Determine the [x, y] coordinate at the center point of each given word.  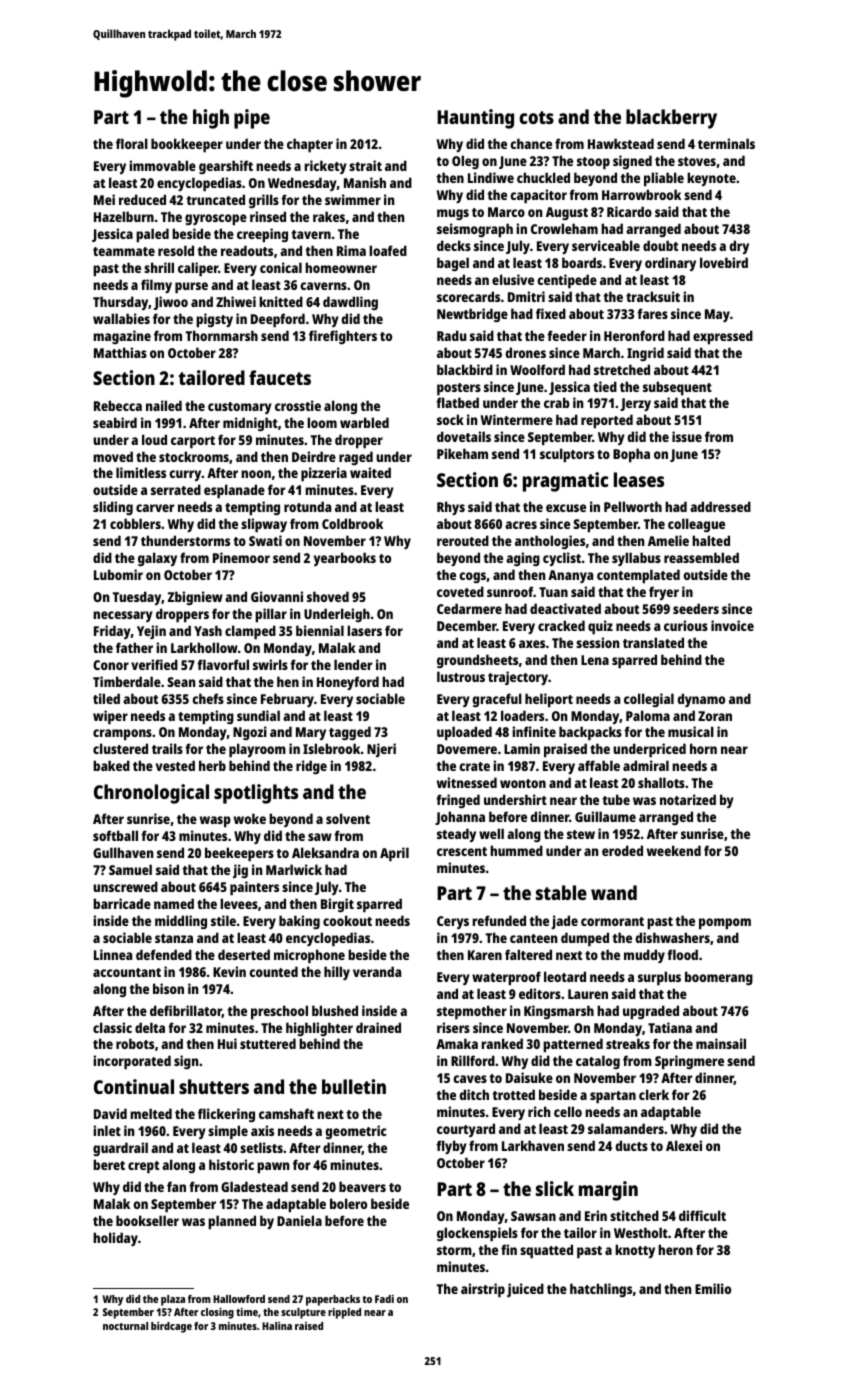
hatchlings [601, 1290]
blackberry [671, 119]
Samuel [130, 869]
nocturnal [125, 1326]
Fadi [384, 1299]
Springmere [689, 1062]
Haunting [475, 119]
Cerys [453, 922]
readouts [247, 250]
